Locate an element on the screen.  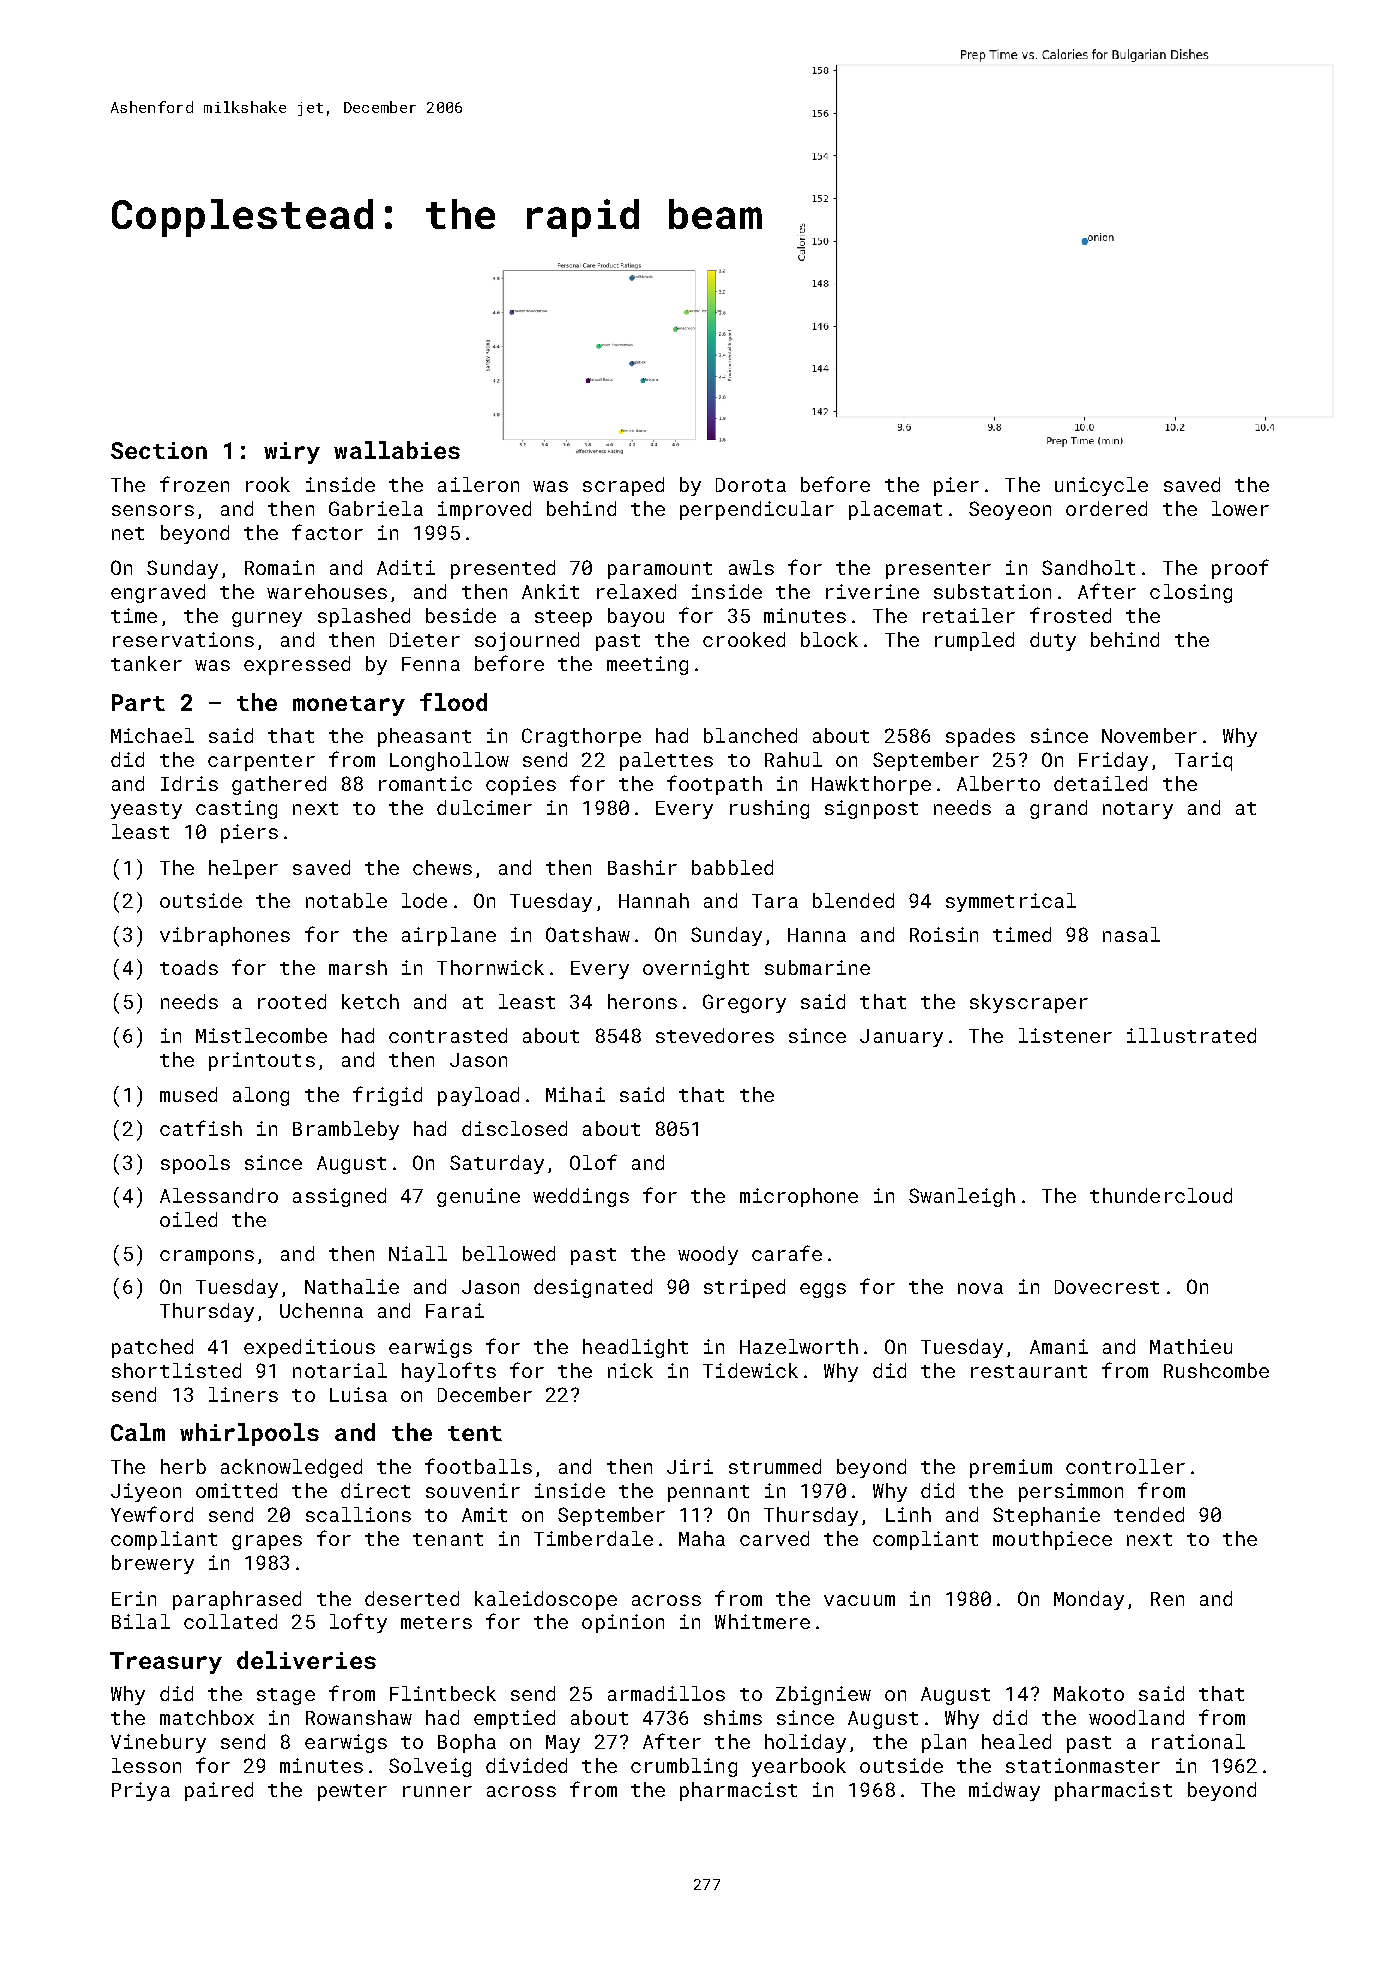
shortlisted is located at coordinates (176, 1370).
